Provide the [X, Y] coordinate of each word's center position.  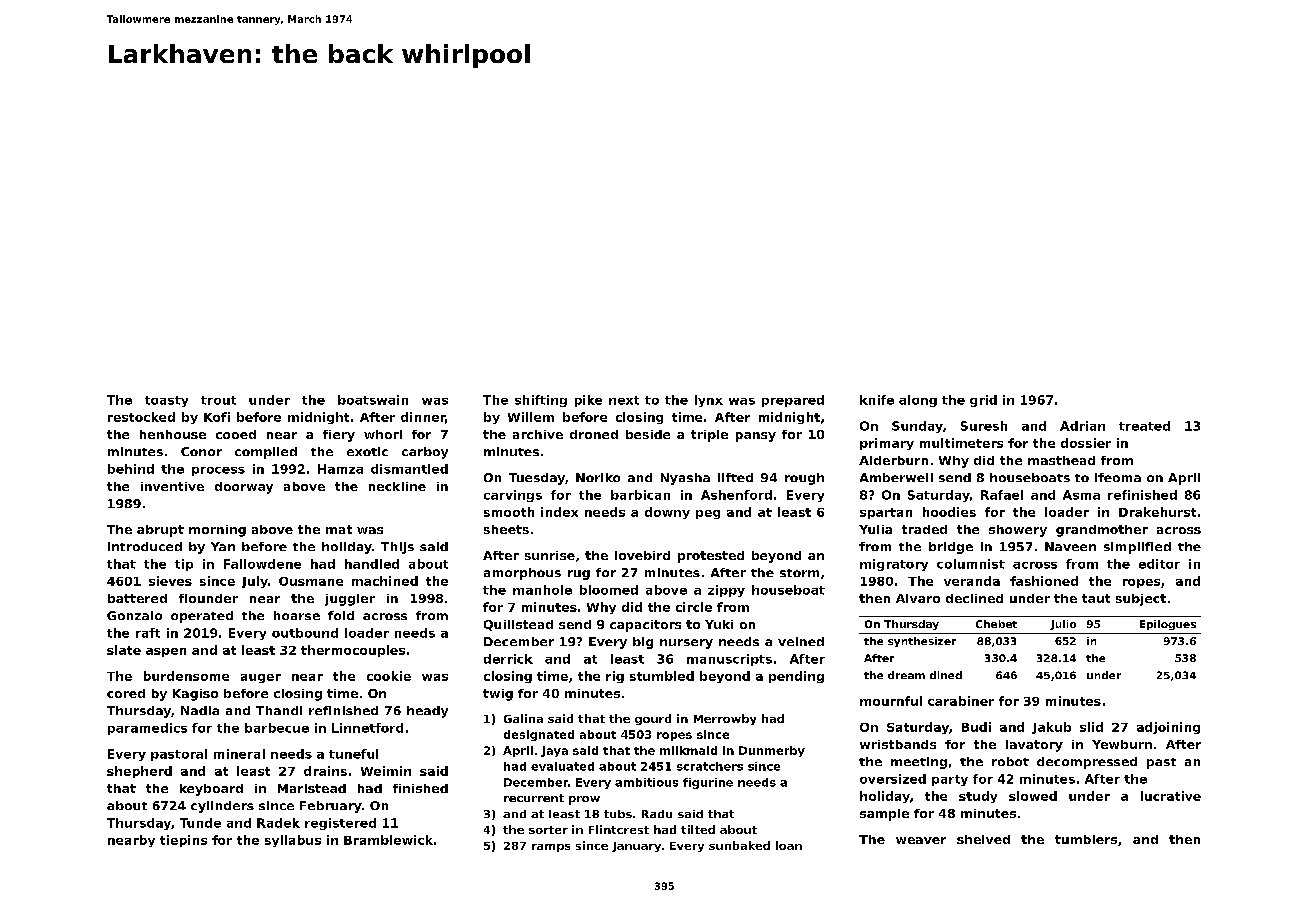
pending [796, 677]
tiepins [183, 841]
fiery [339, 436]
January [636, 847]
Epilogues [1168, 625]
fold [341, 615]
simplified [1137, 548]
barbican [640, 495]
